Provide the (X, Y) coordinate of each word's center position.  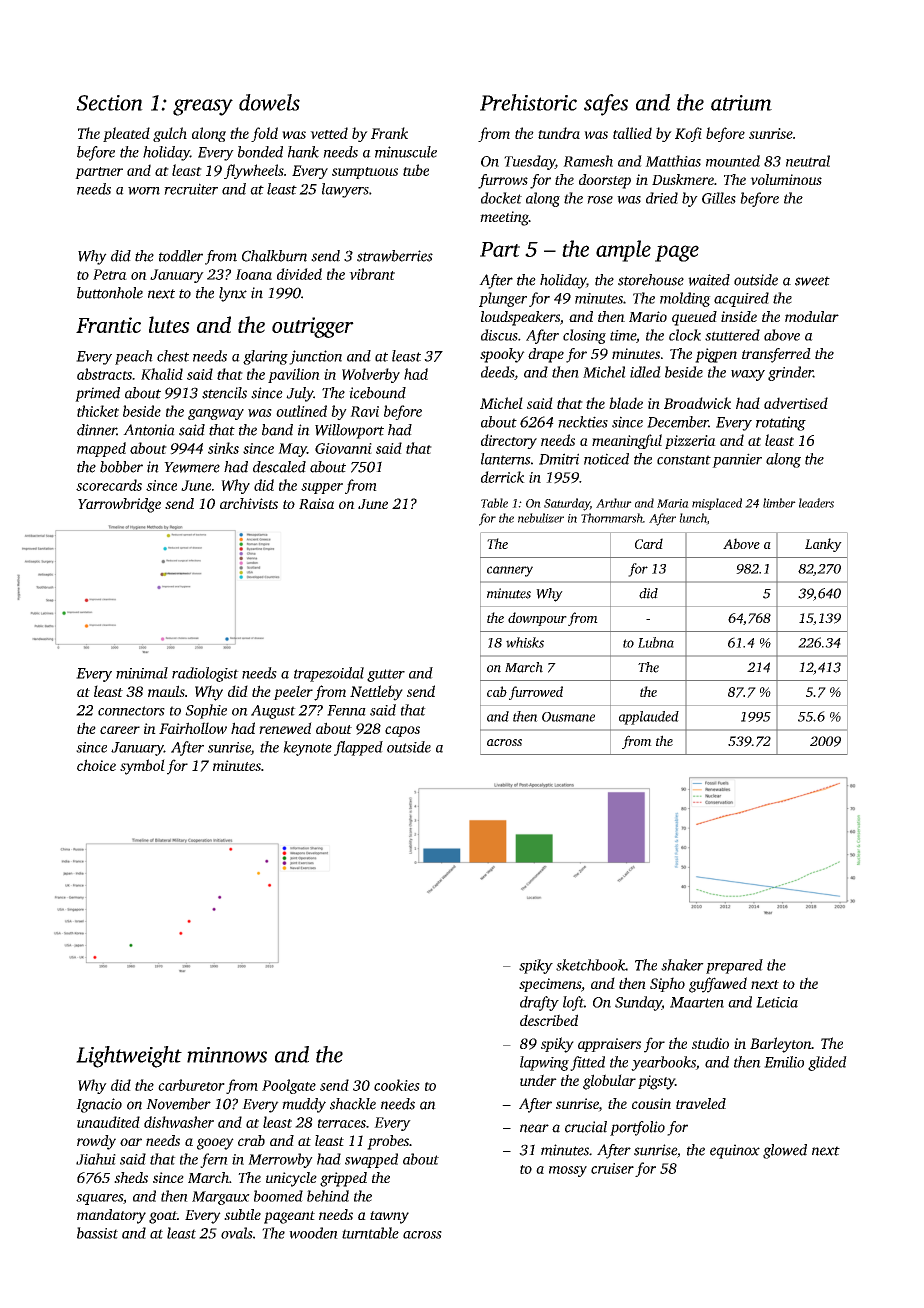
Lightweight (129, 1057)
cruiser (612, 1168)
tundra (559, 133)
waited (709, 280)
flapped (358, 748)
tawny (389, 1217)
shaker (682, 965)
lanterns (506, 459)
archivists (249, 503)
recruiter (191, 189)
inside (739, 316)
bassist (97, 1233)
